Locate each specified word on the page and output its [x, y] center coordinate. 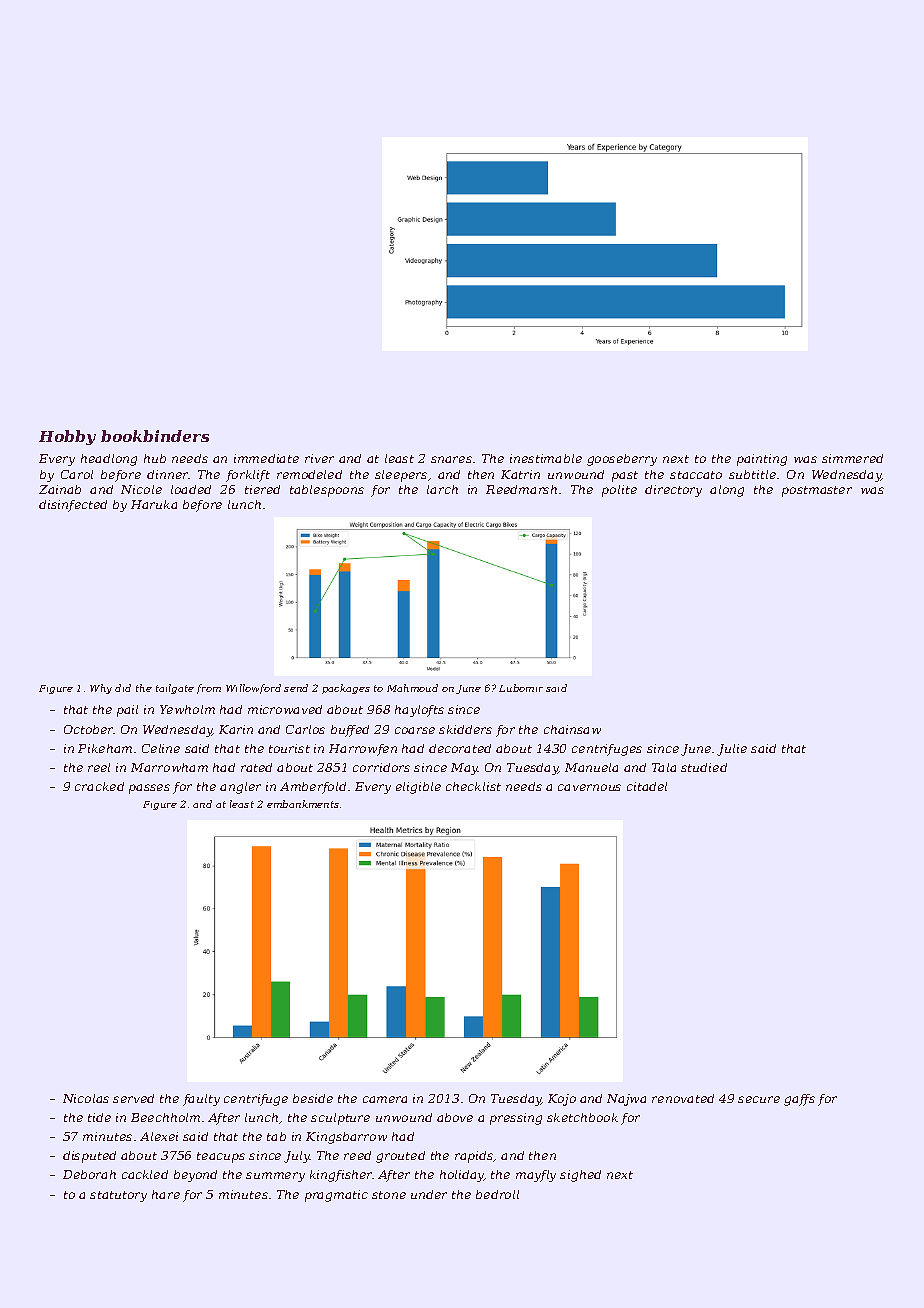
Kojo [562, 1100]
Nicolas [86, 1098]
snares [451, 459]
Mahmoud [412, 688]
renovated [683, 1098]
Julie [732, 750]
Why [101, 689]
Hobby [67, 437]
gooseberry [622, 460]
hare [166, 1194]
